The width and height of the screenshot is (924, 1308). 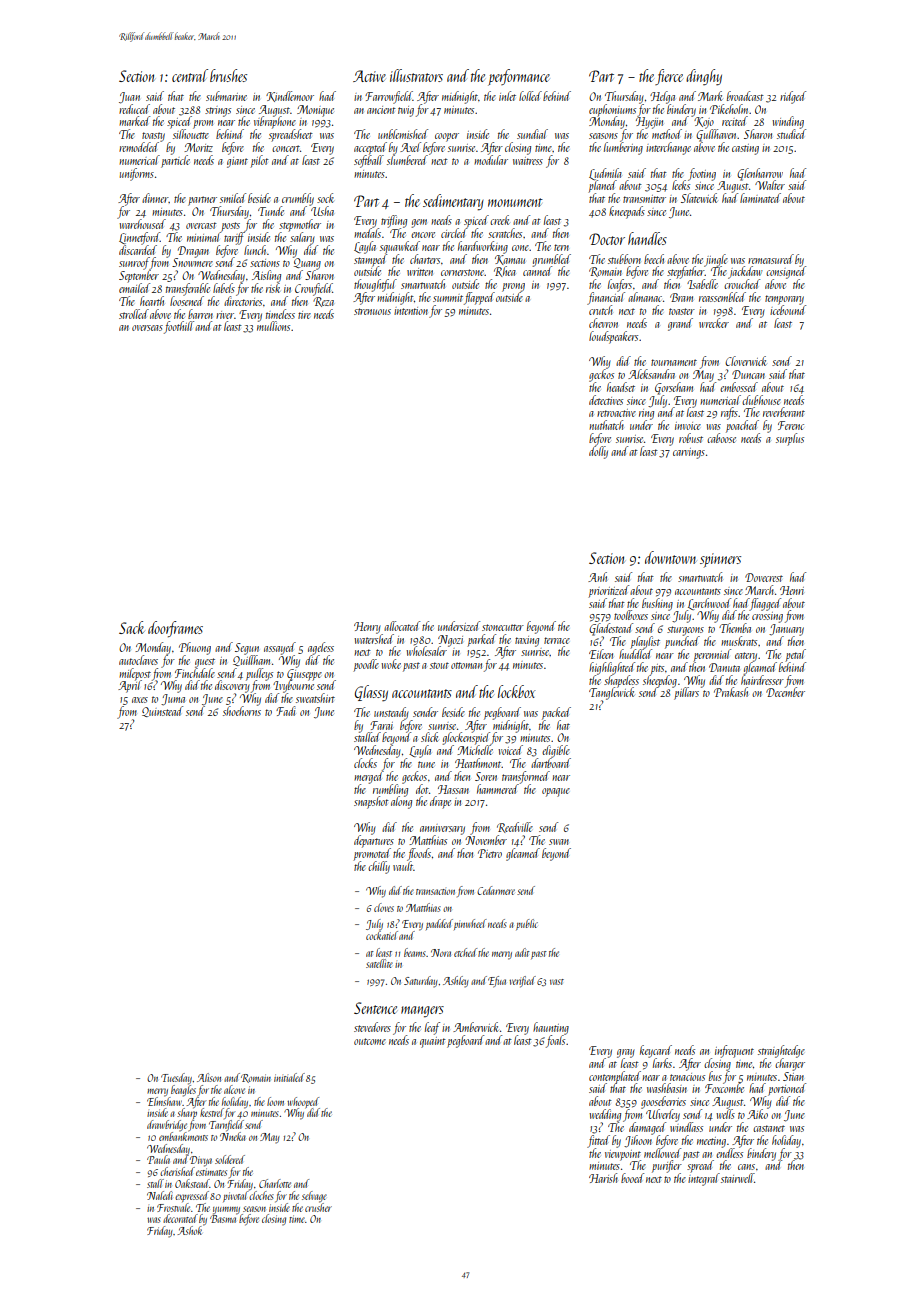 What do you see at coordinates (685, 693) in the screenshot?
I see `pillars` at bounding box center [685, 693].
